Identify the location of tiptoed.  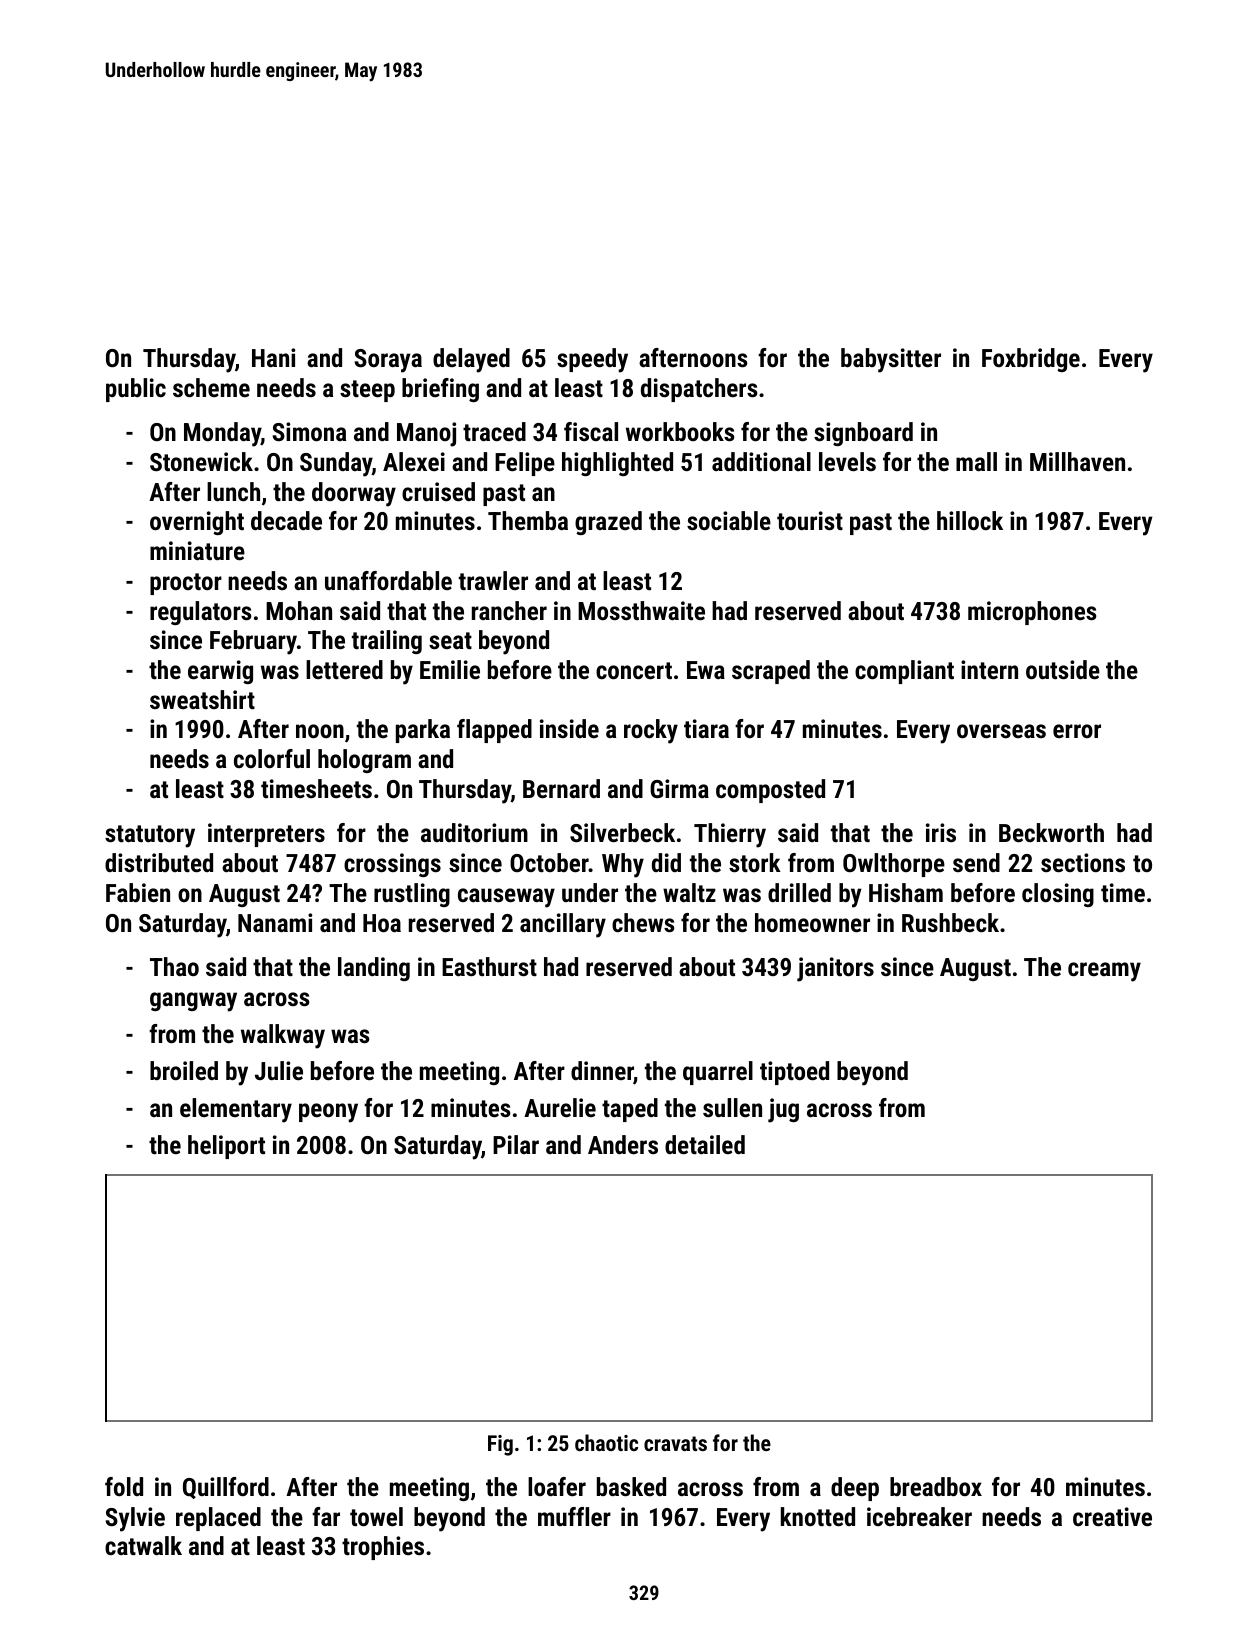
(794, 1073).
